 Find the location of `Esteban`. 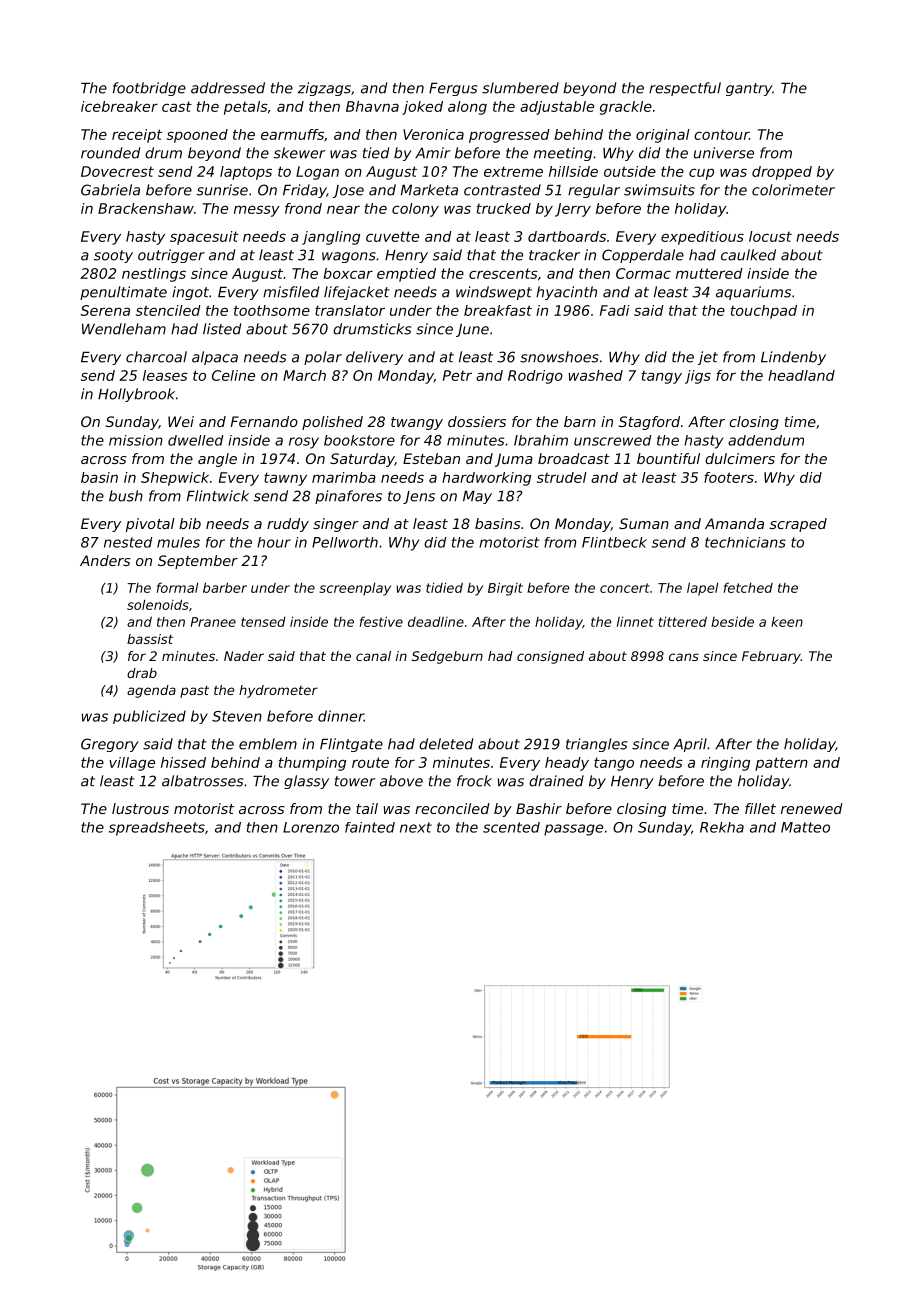

Esteban is located at coordinates (431, 458).
